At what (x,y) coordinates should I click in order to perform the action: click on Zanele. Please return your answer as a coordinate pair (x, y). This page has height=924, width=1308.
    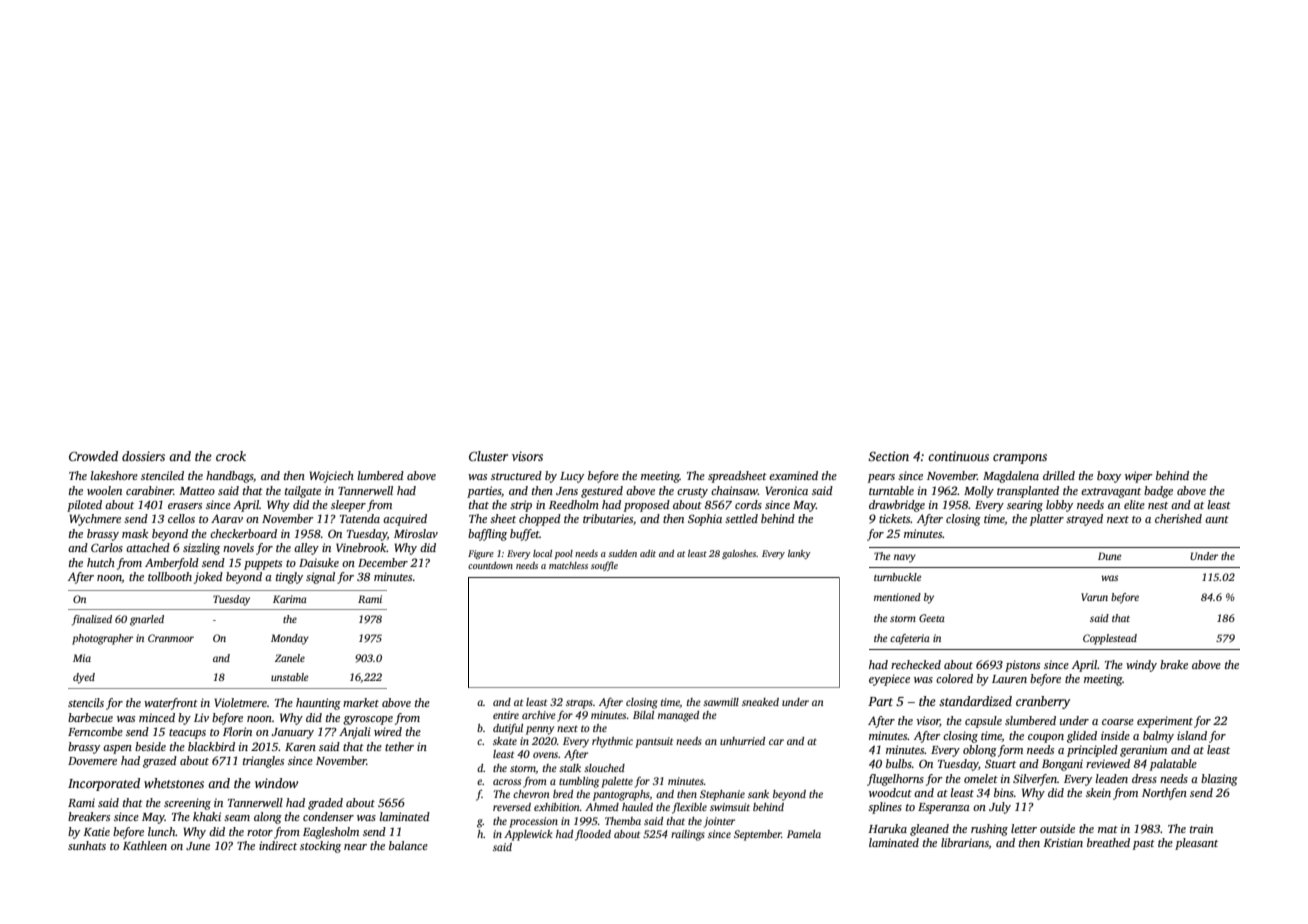
    Looking at the image, I should click on (290, 658).
